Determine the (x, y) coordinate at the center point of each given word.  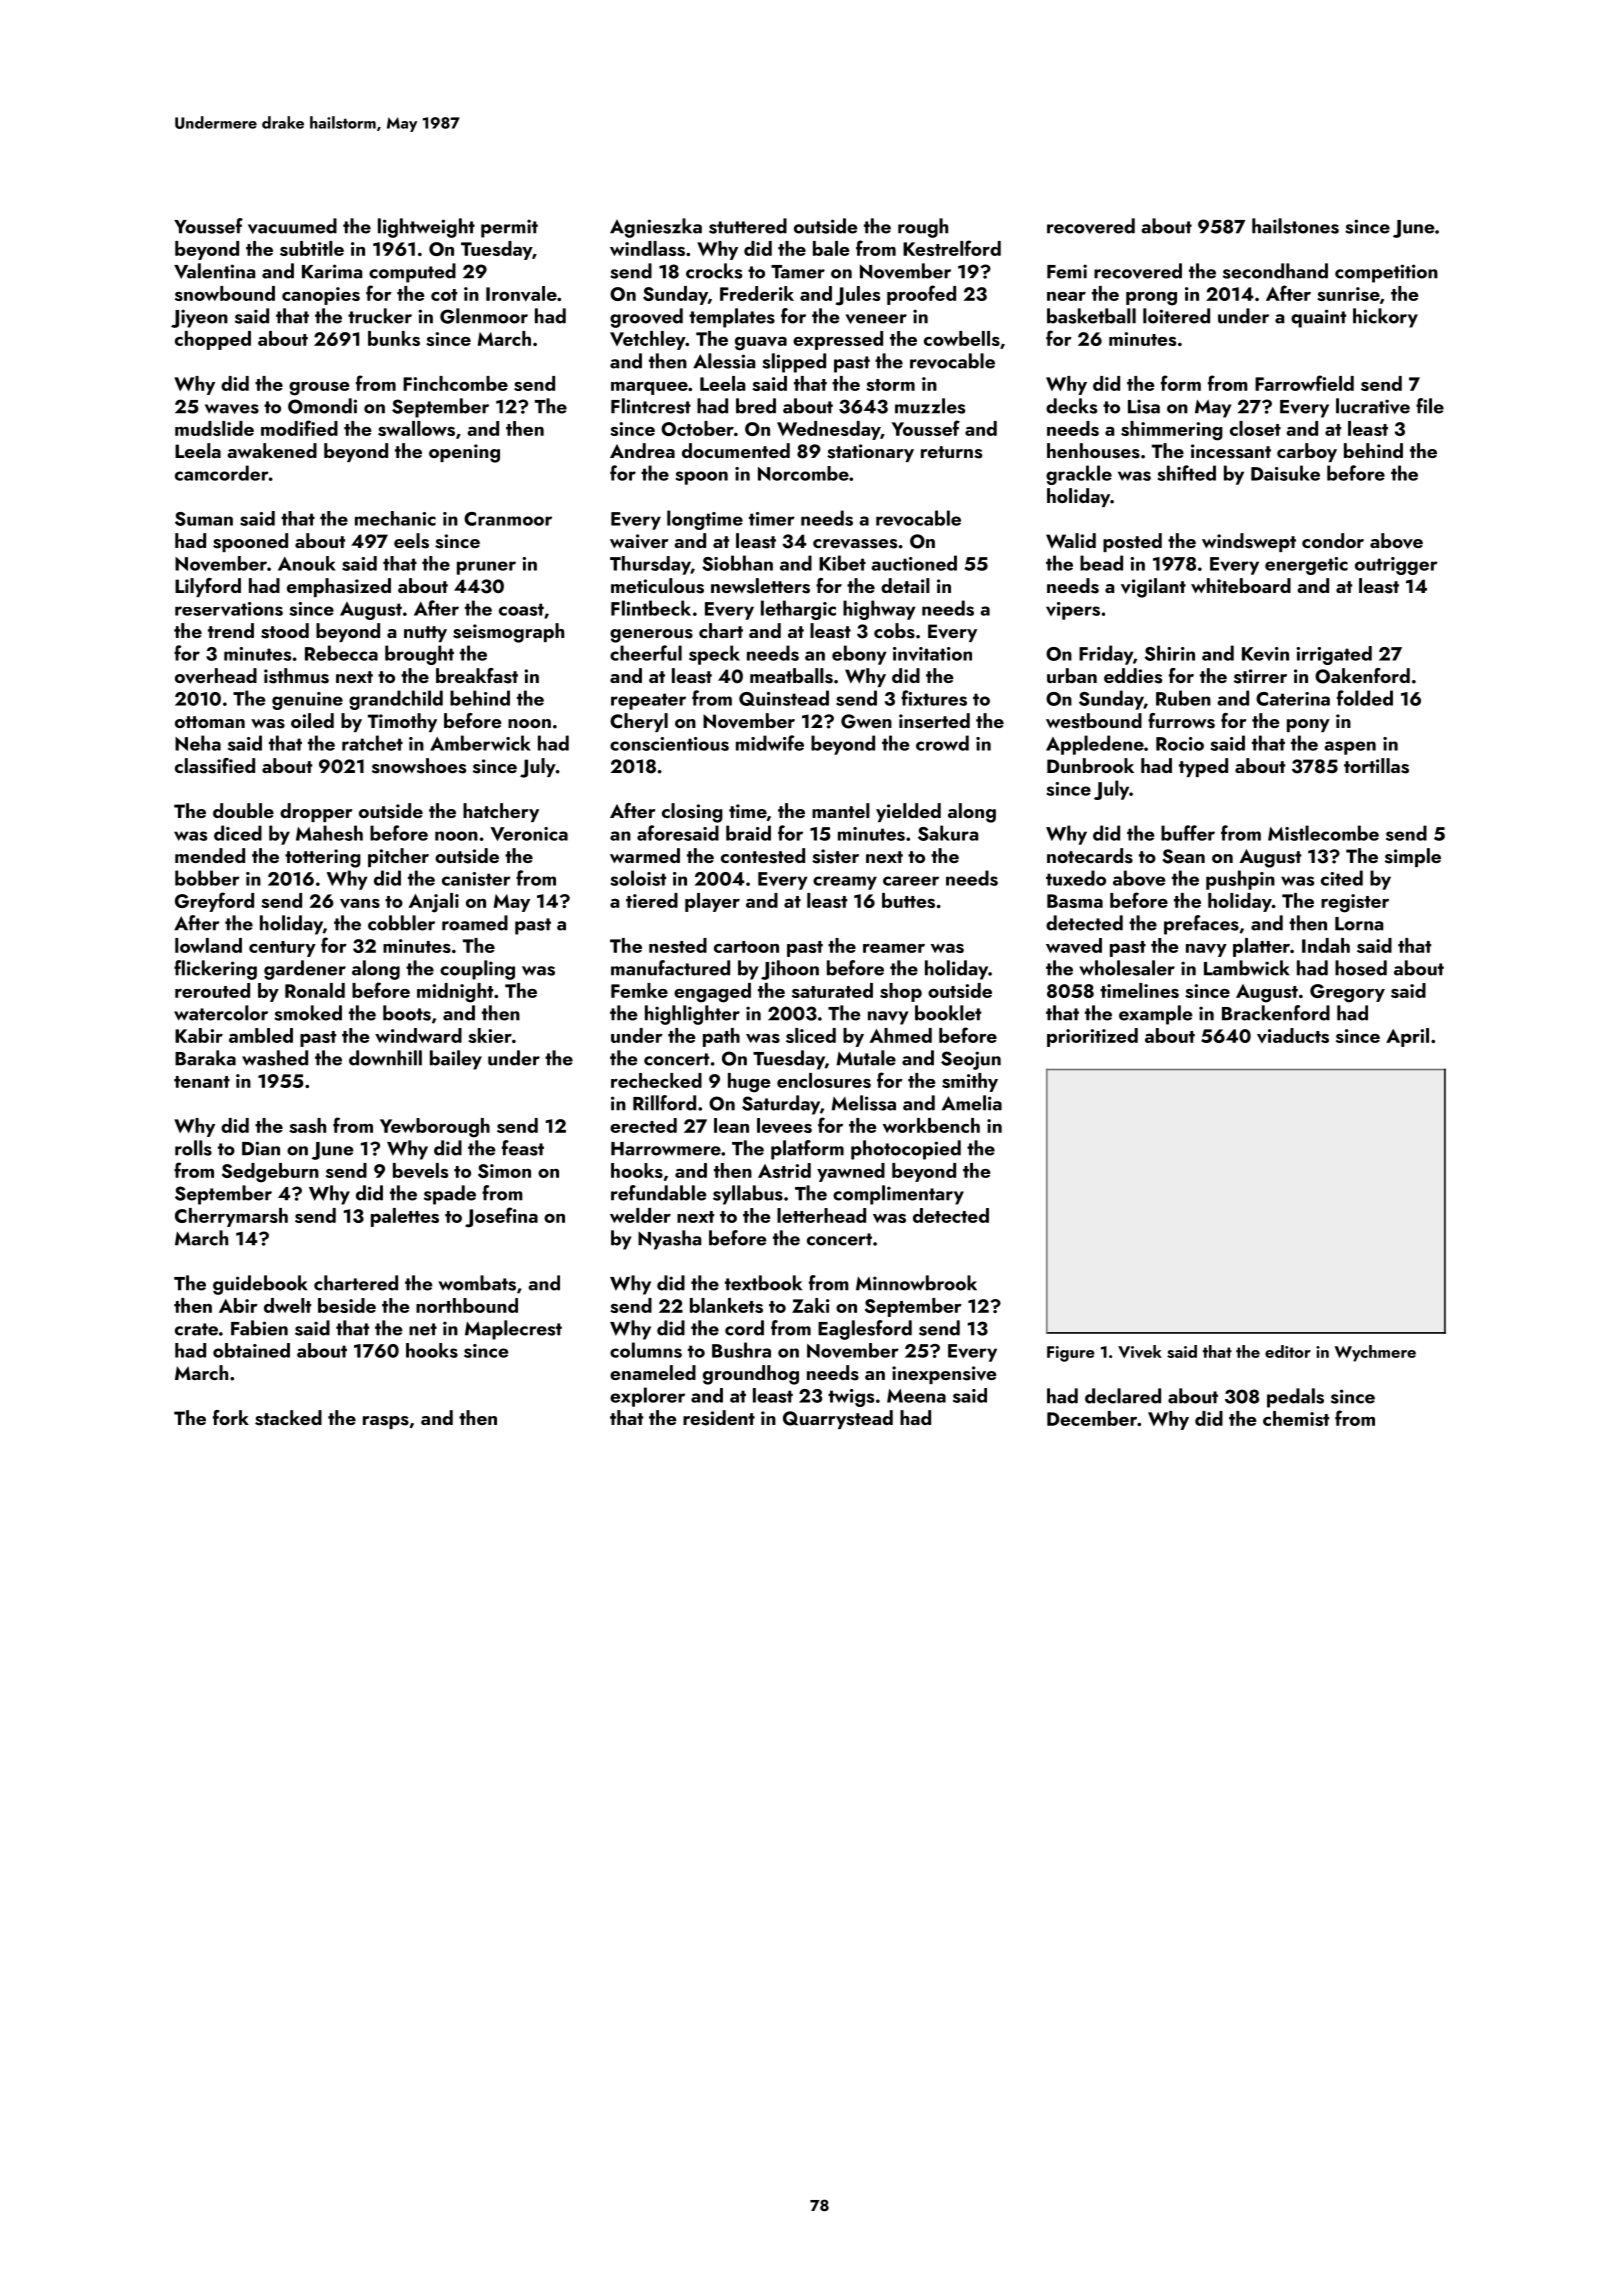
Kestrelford (952, 248)
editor (1288, 1351)
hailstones (1295, 226)
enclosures (824, 1080)
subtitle (312, 248)
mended (210, 855)
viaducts (1293, 1035)
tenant (202, 1082)
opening (464, 453)
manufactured (670, 968)
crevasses (855, 544)
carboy (1307, 452)
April (1407, 1037)
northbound (467, 1305)
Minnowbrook (916, 1283)
